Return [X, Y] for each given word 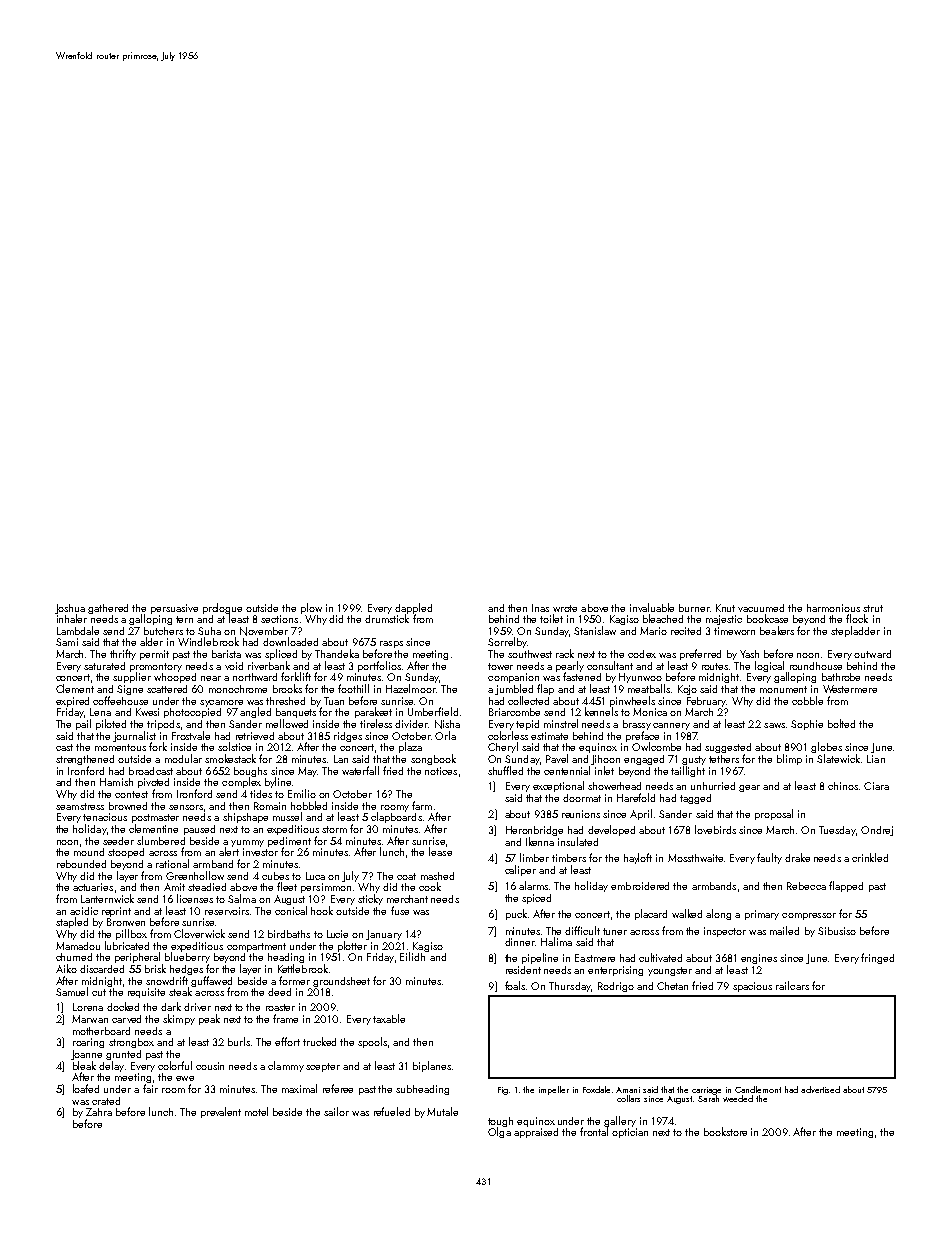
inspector [725, 932]
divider [411, 724]
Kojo [687, 690]
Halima [556, 941]
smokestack [230, 758]
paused [199, 830]
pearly [570, 667]
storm [334, 829]
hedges [186, 970]
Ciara [876, 786]
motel [256, 1111]
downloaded [290, 641]
